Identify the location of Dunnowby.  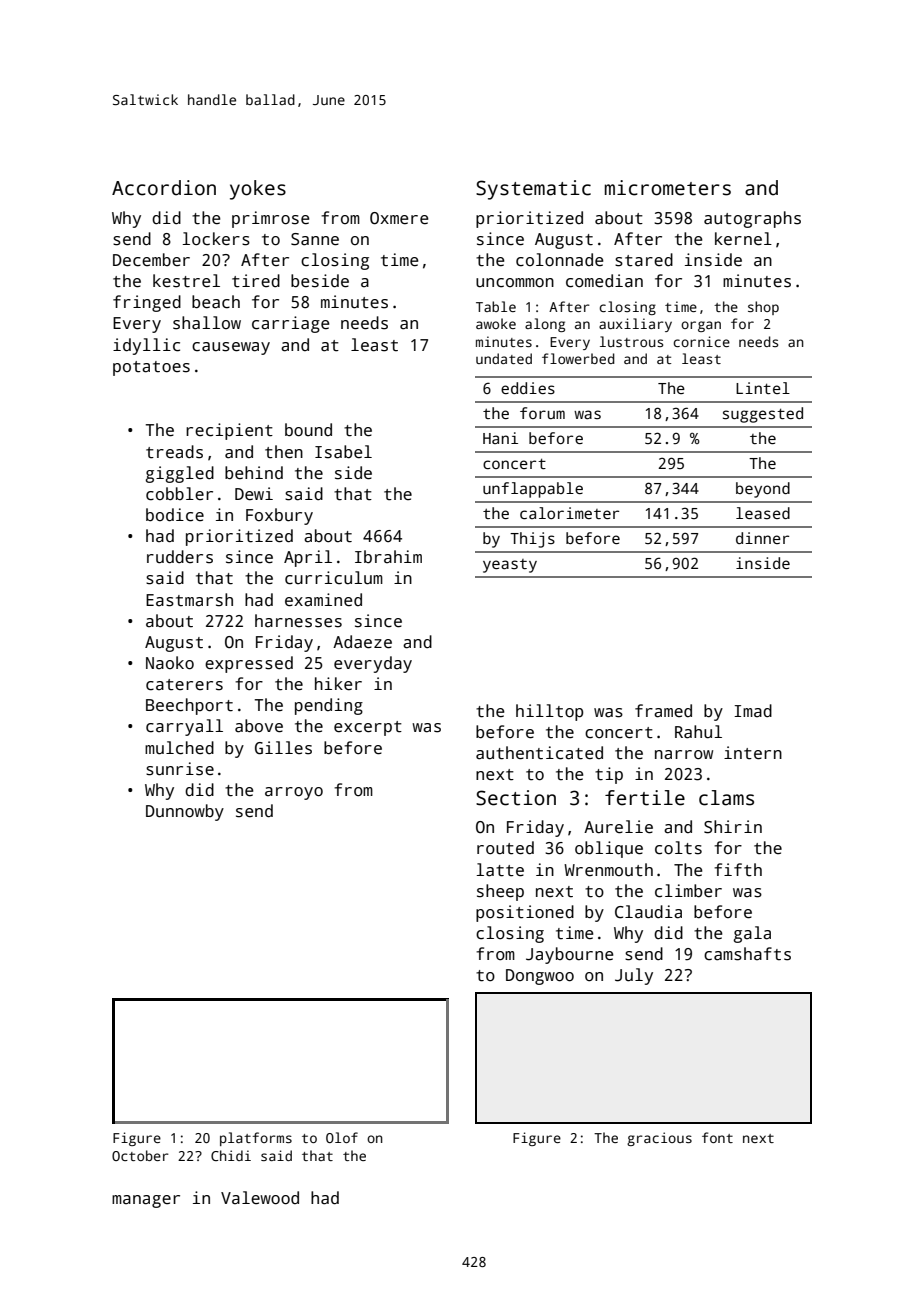
(185, 812).
